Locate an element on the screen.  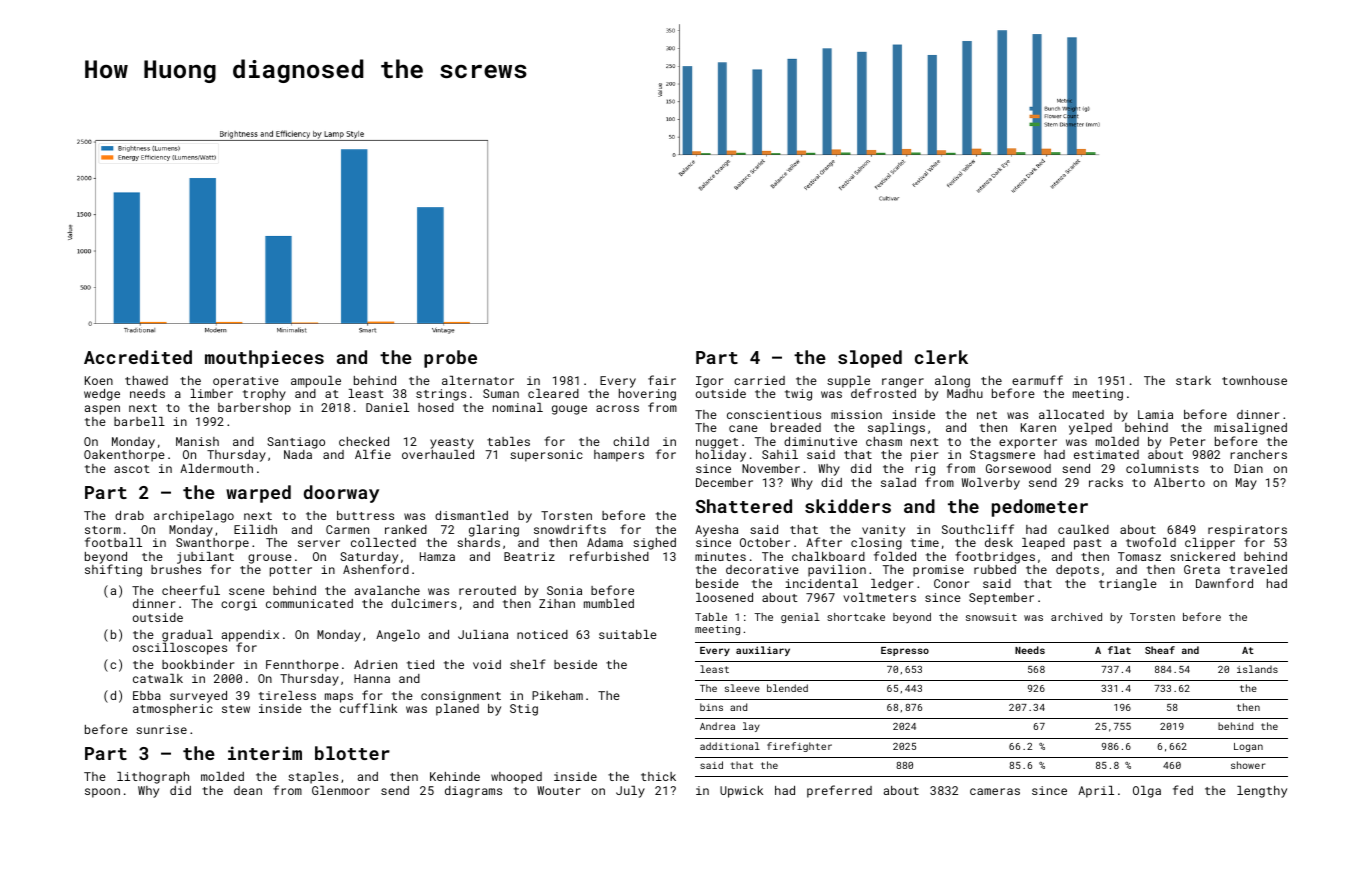
sloped is located at coordinates (870, 359).
